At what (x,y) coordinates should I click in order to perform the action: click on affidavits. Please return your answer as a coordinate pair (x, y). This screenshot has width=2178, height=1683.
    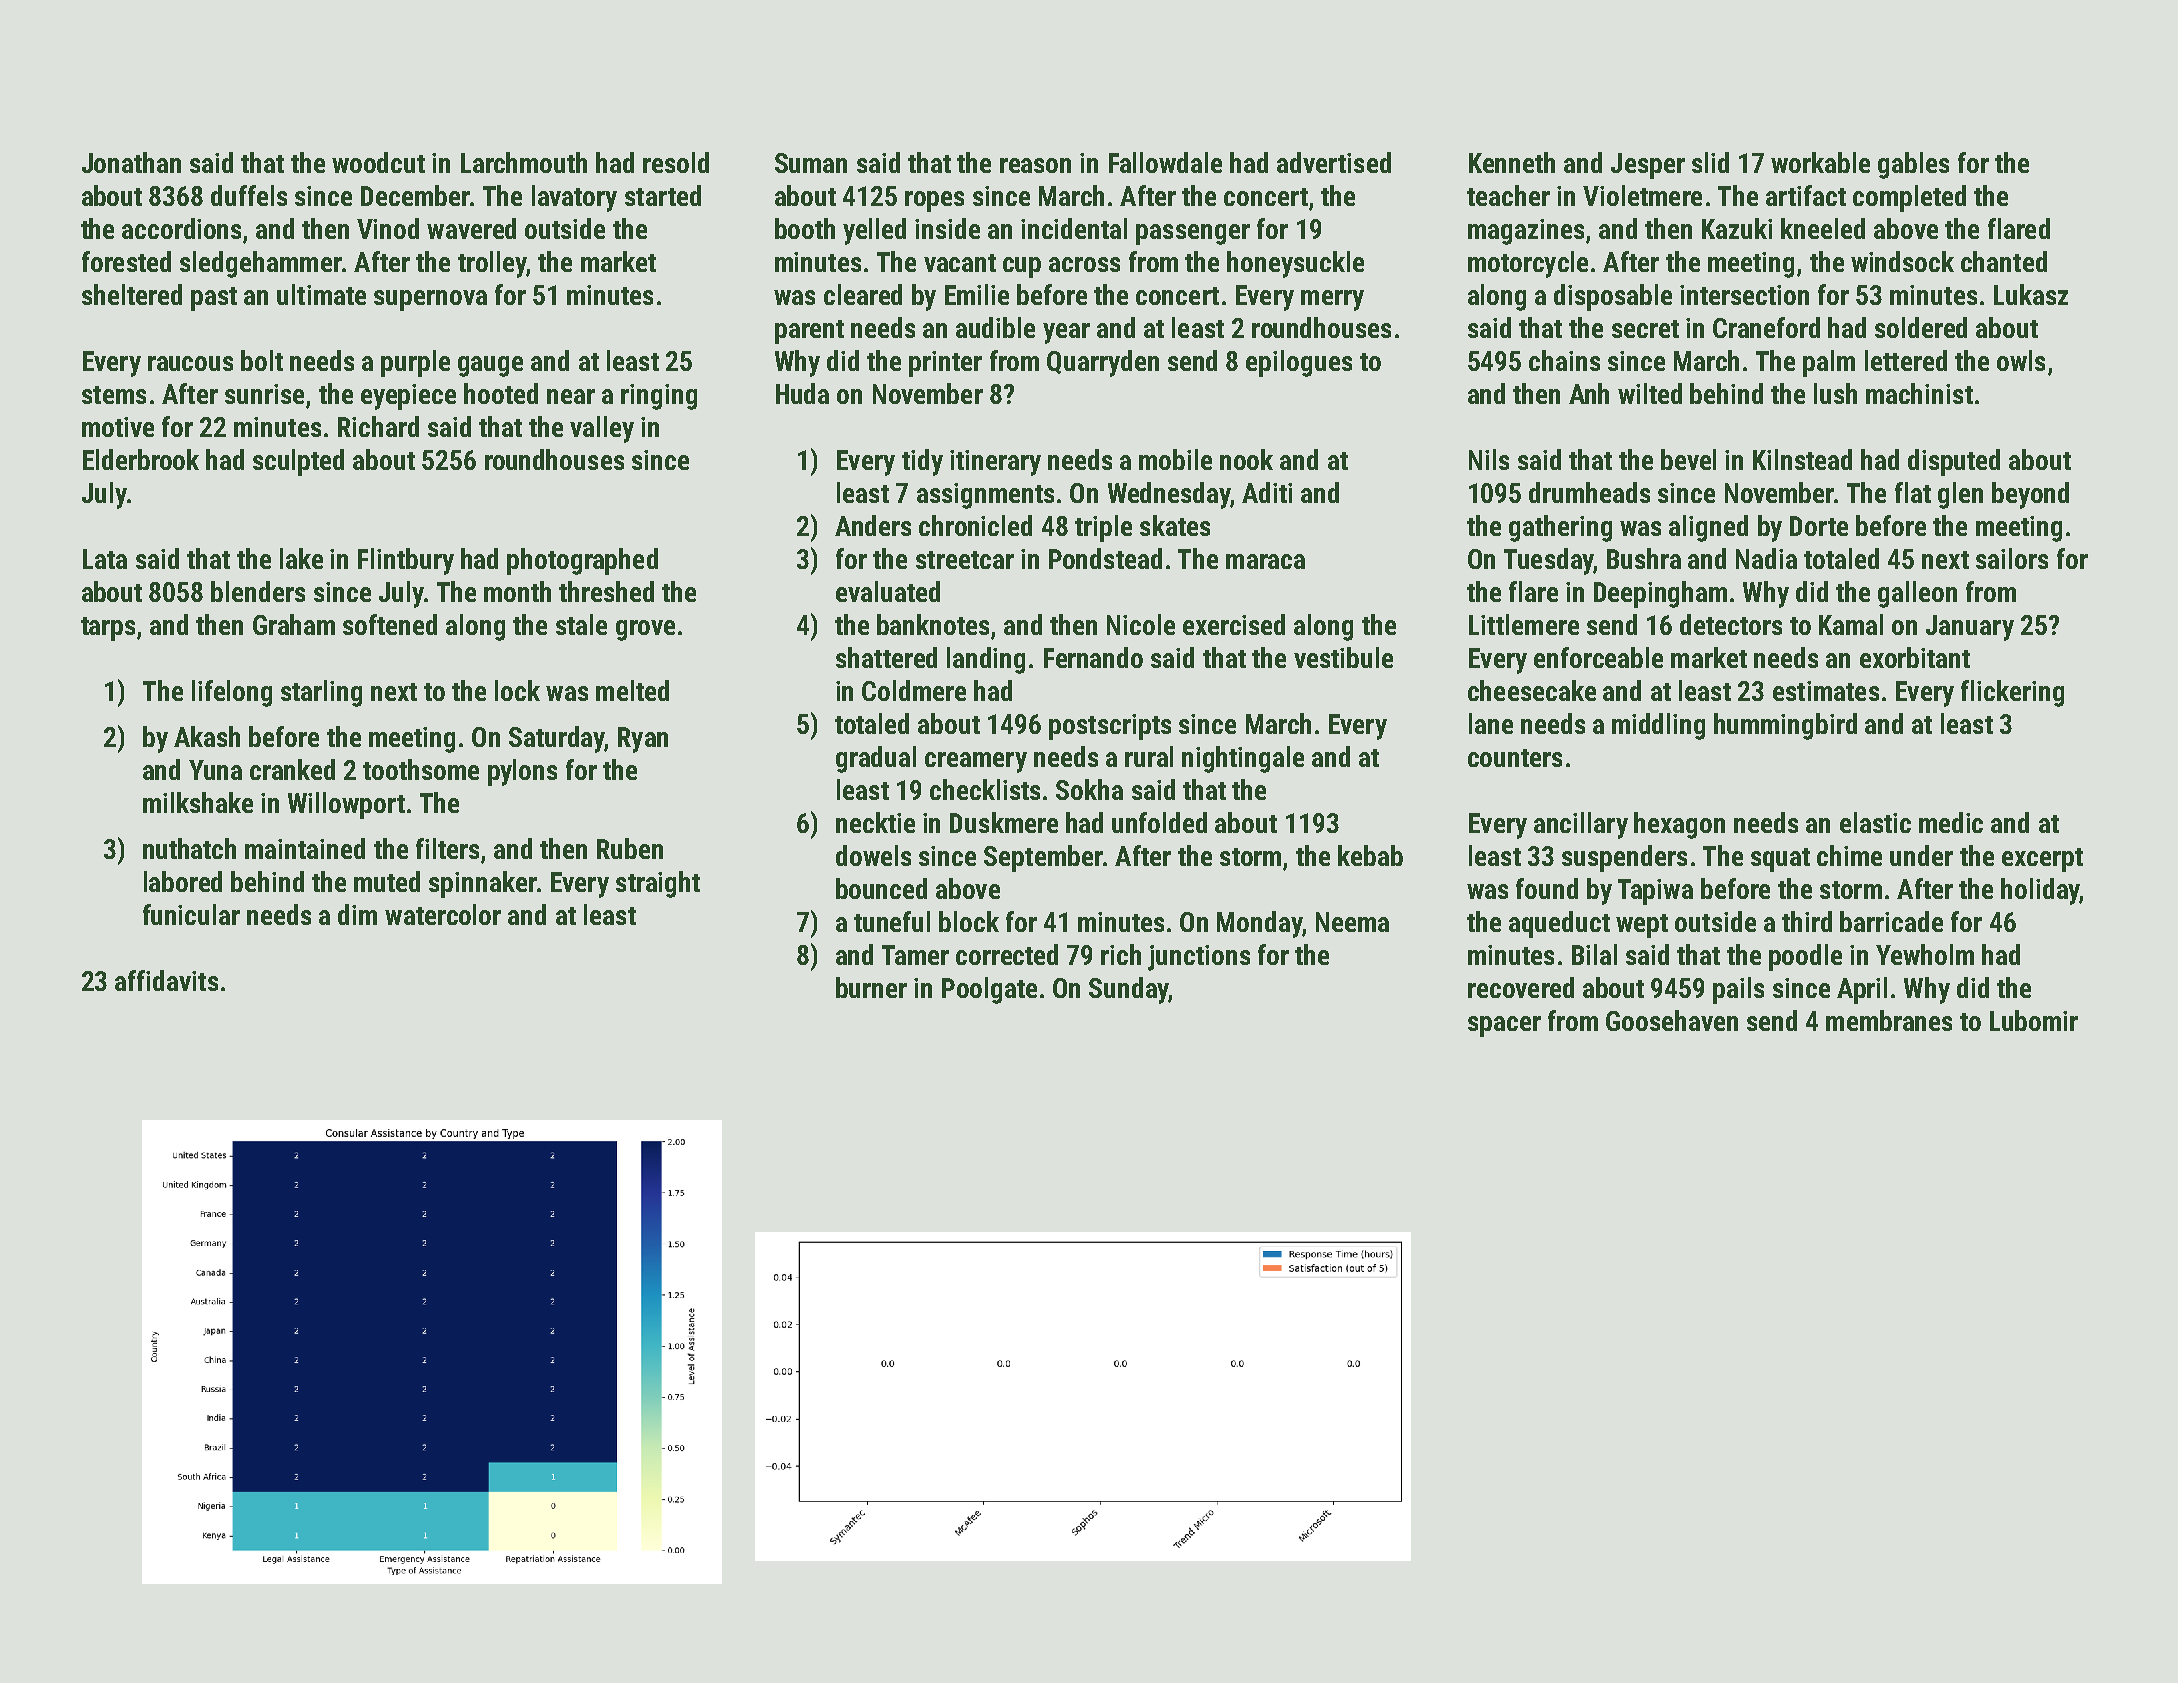
    Looking at the image, I should click on (166, 980).
